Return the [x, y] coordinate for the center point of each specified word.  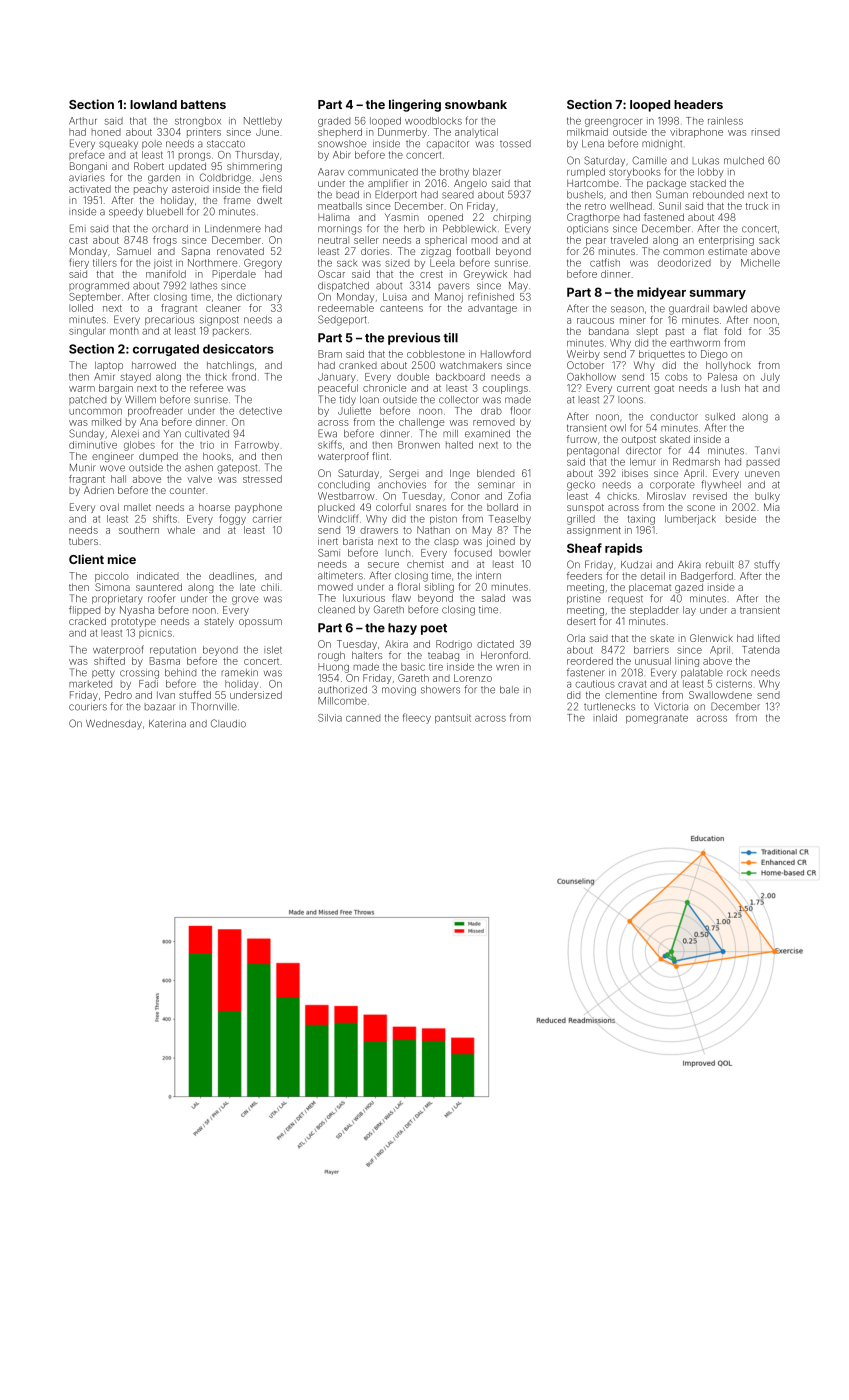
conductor [674, 417]
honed [106, 132]
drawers [379, 530]
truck [756, 206]
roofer [162, 598]
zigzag [436, 253]
